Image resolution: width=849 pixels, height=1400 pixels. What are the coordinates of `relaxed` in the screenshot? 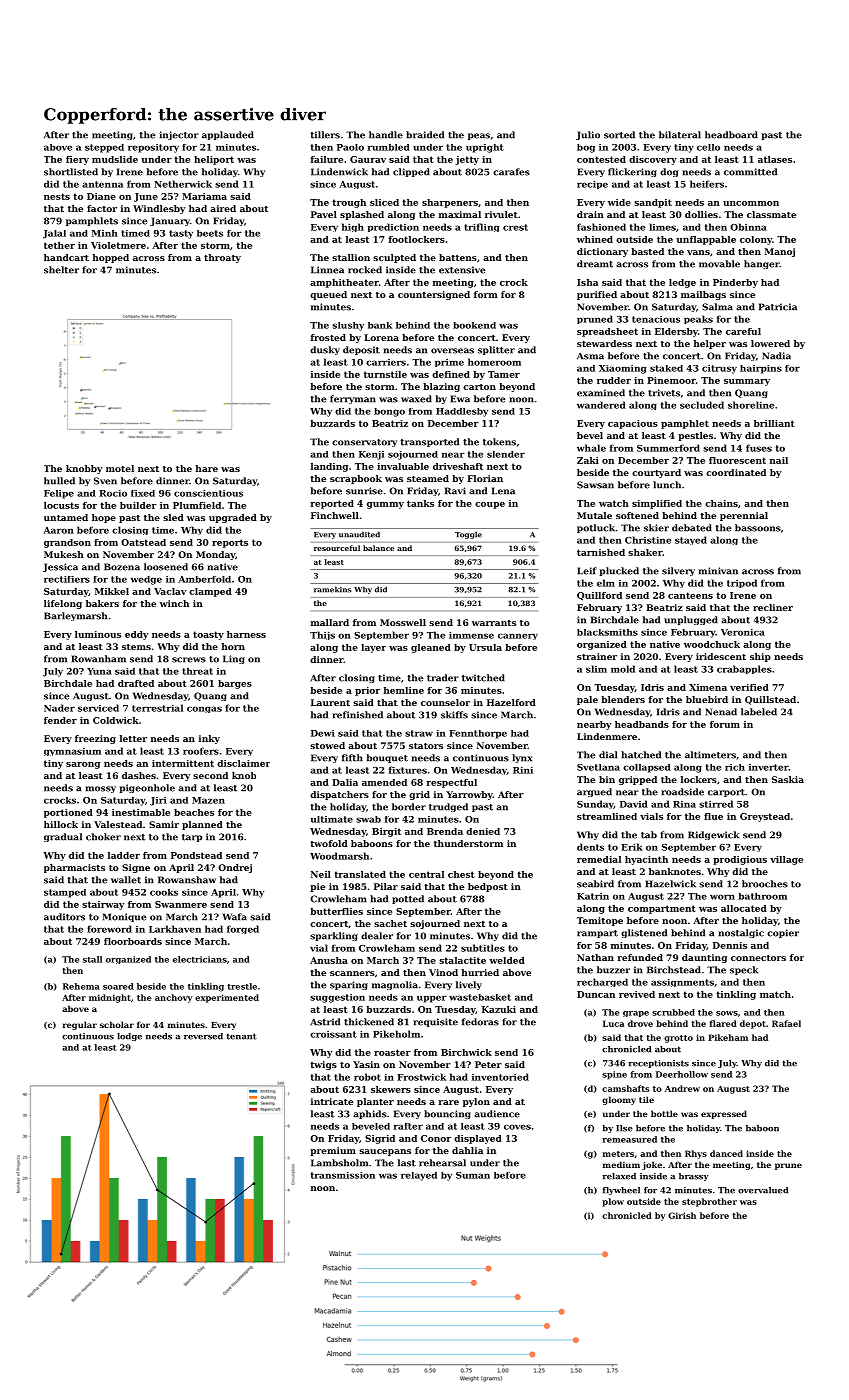 It's located at (619, 1176).
